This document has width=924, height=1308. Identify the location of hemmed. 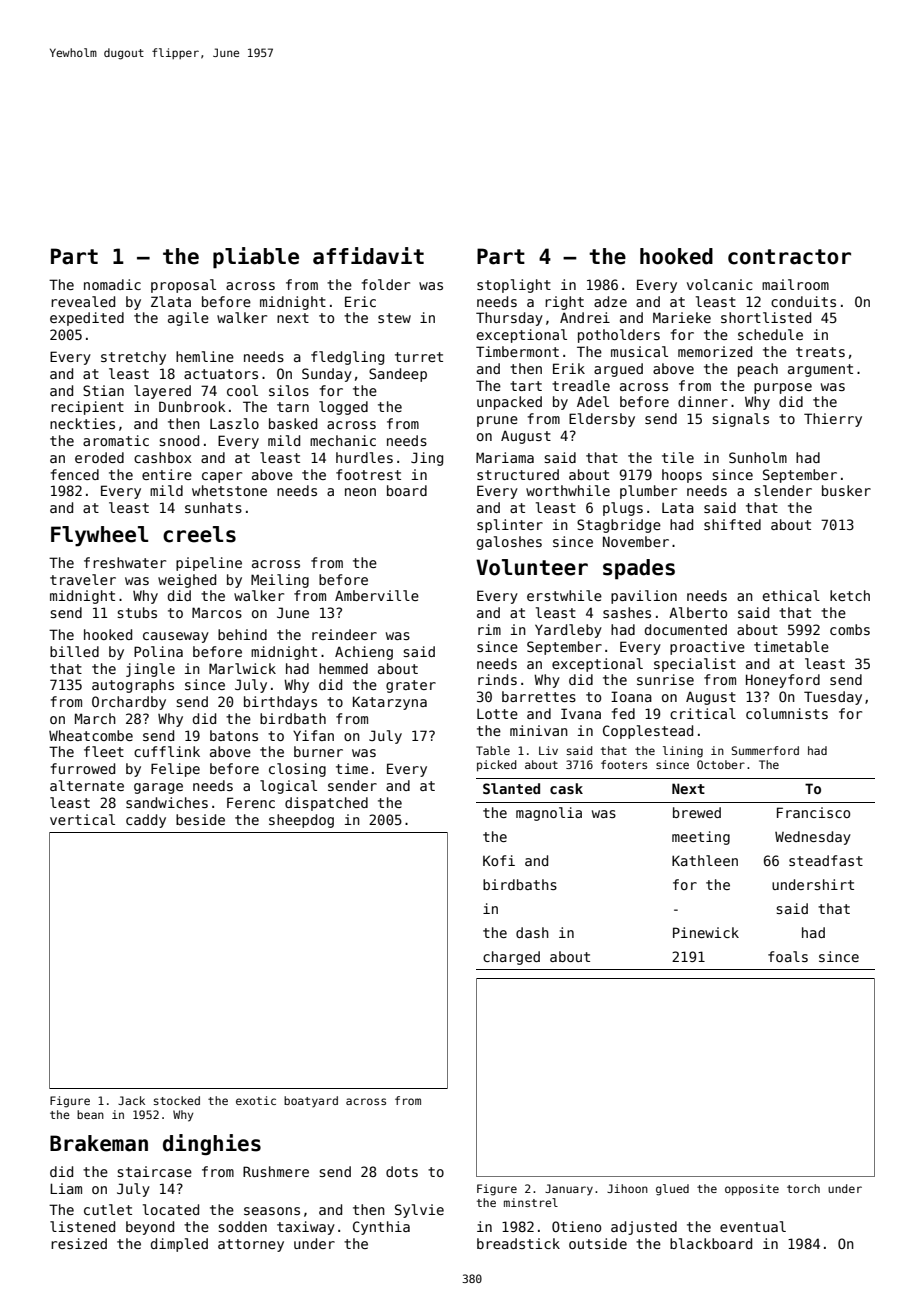
(343, 668).
